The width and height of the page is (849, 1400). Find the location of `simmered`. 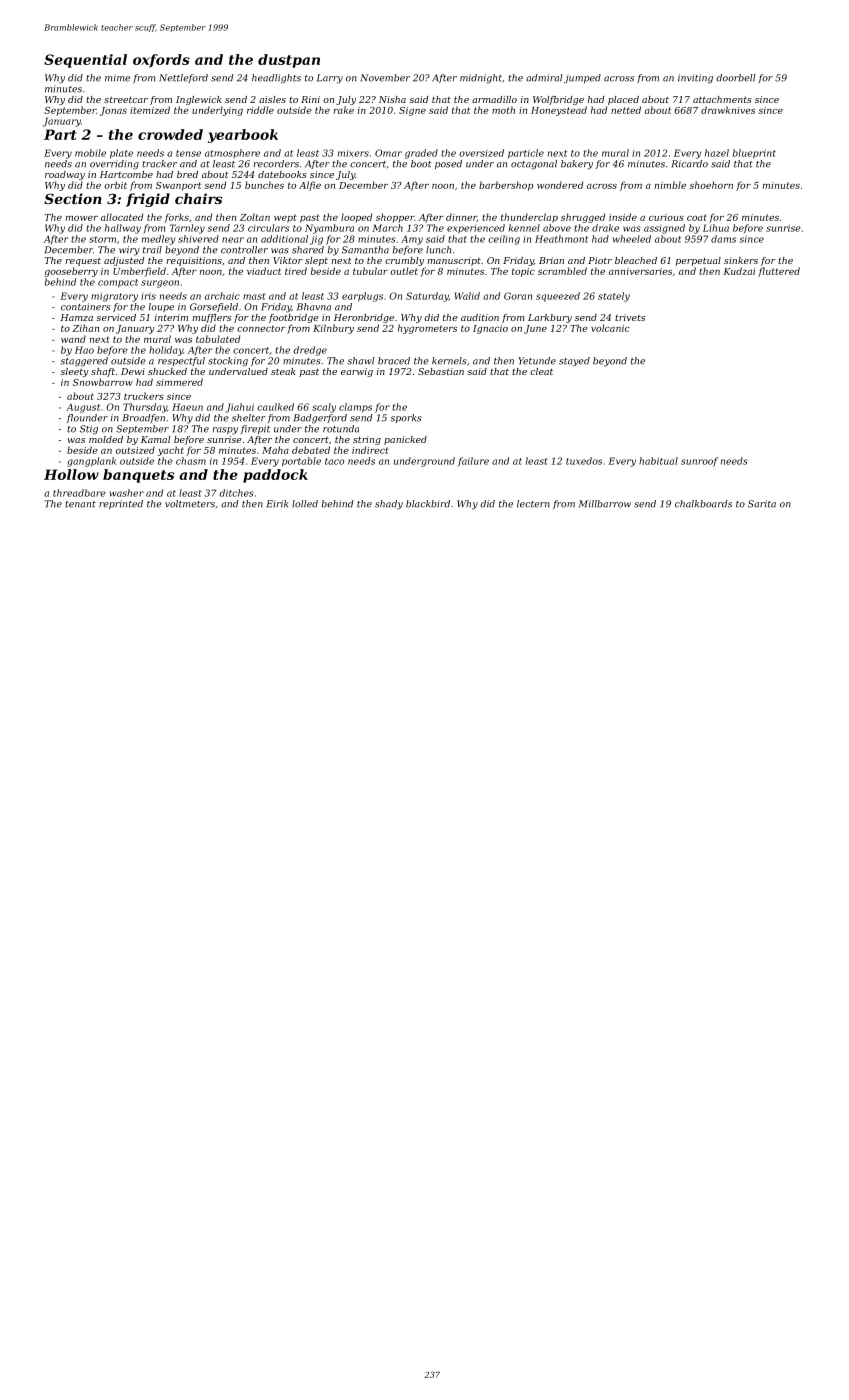

simmered is located at coordinates (179, 382).
